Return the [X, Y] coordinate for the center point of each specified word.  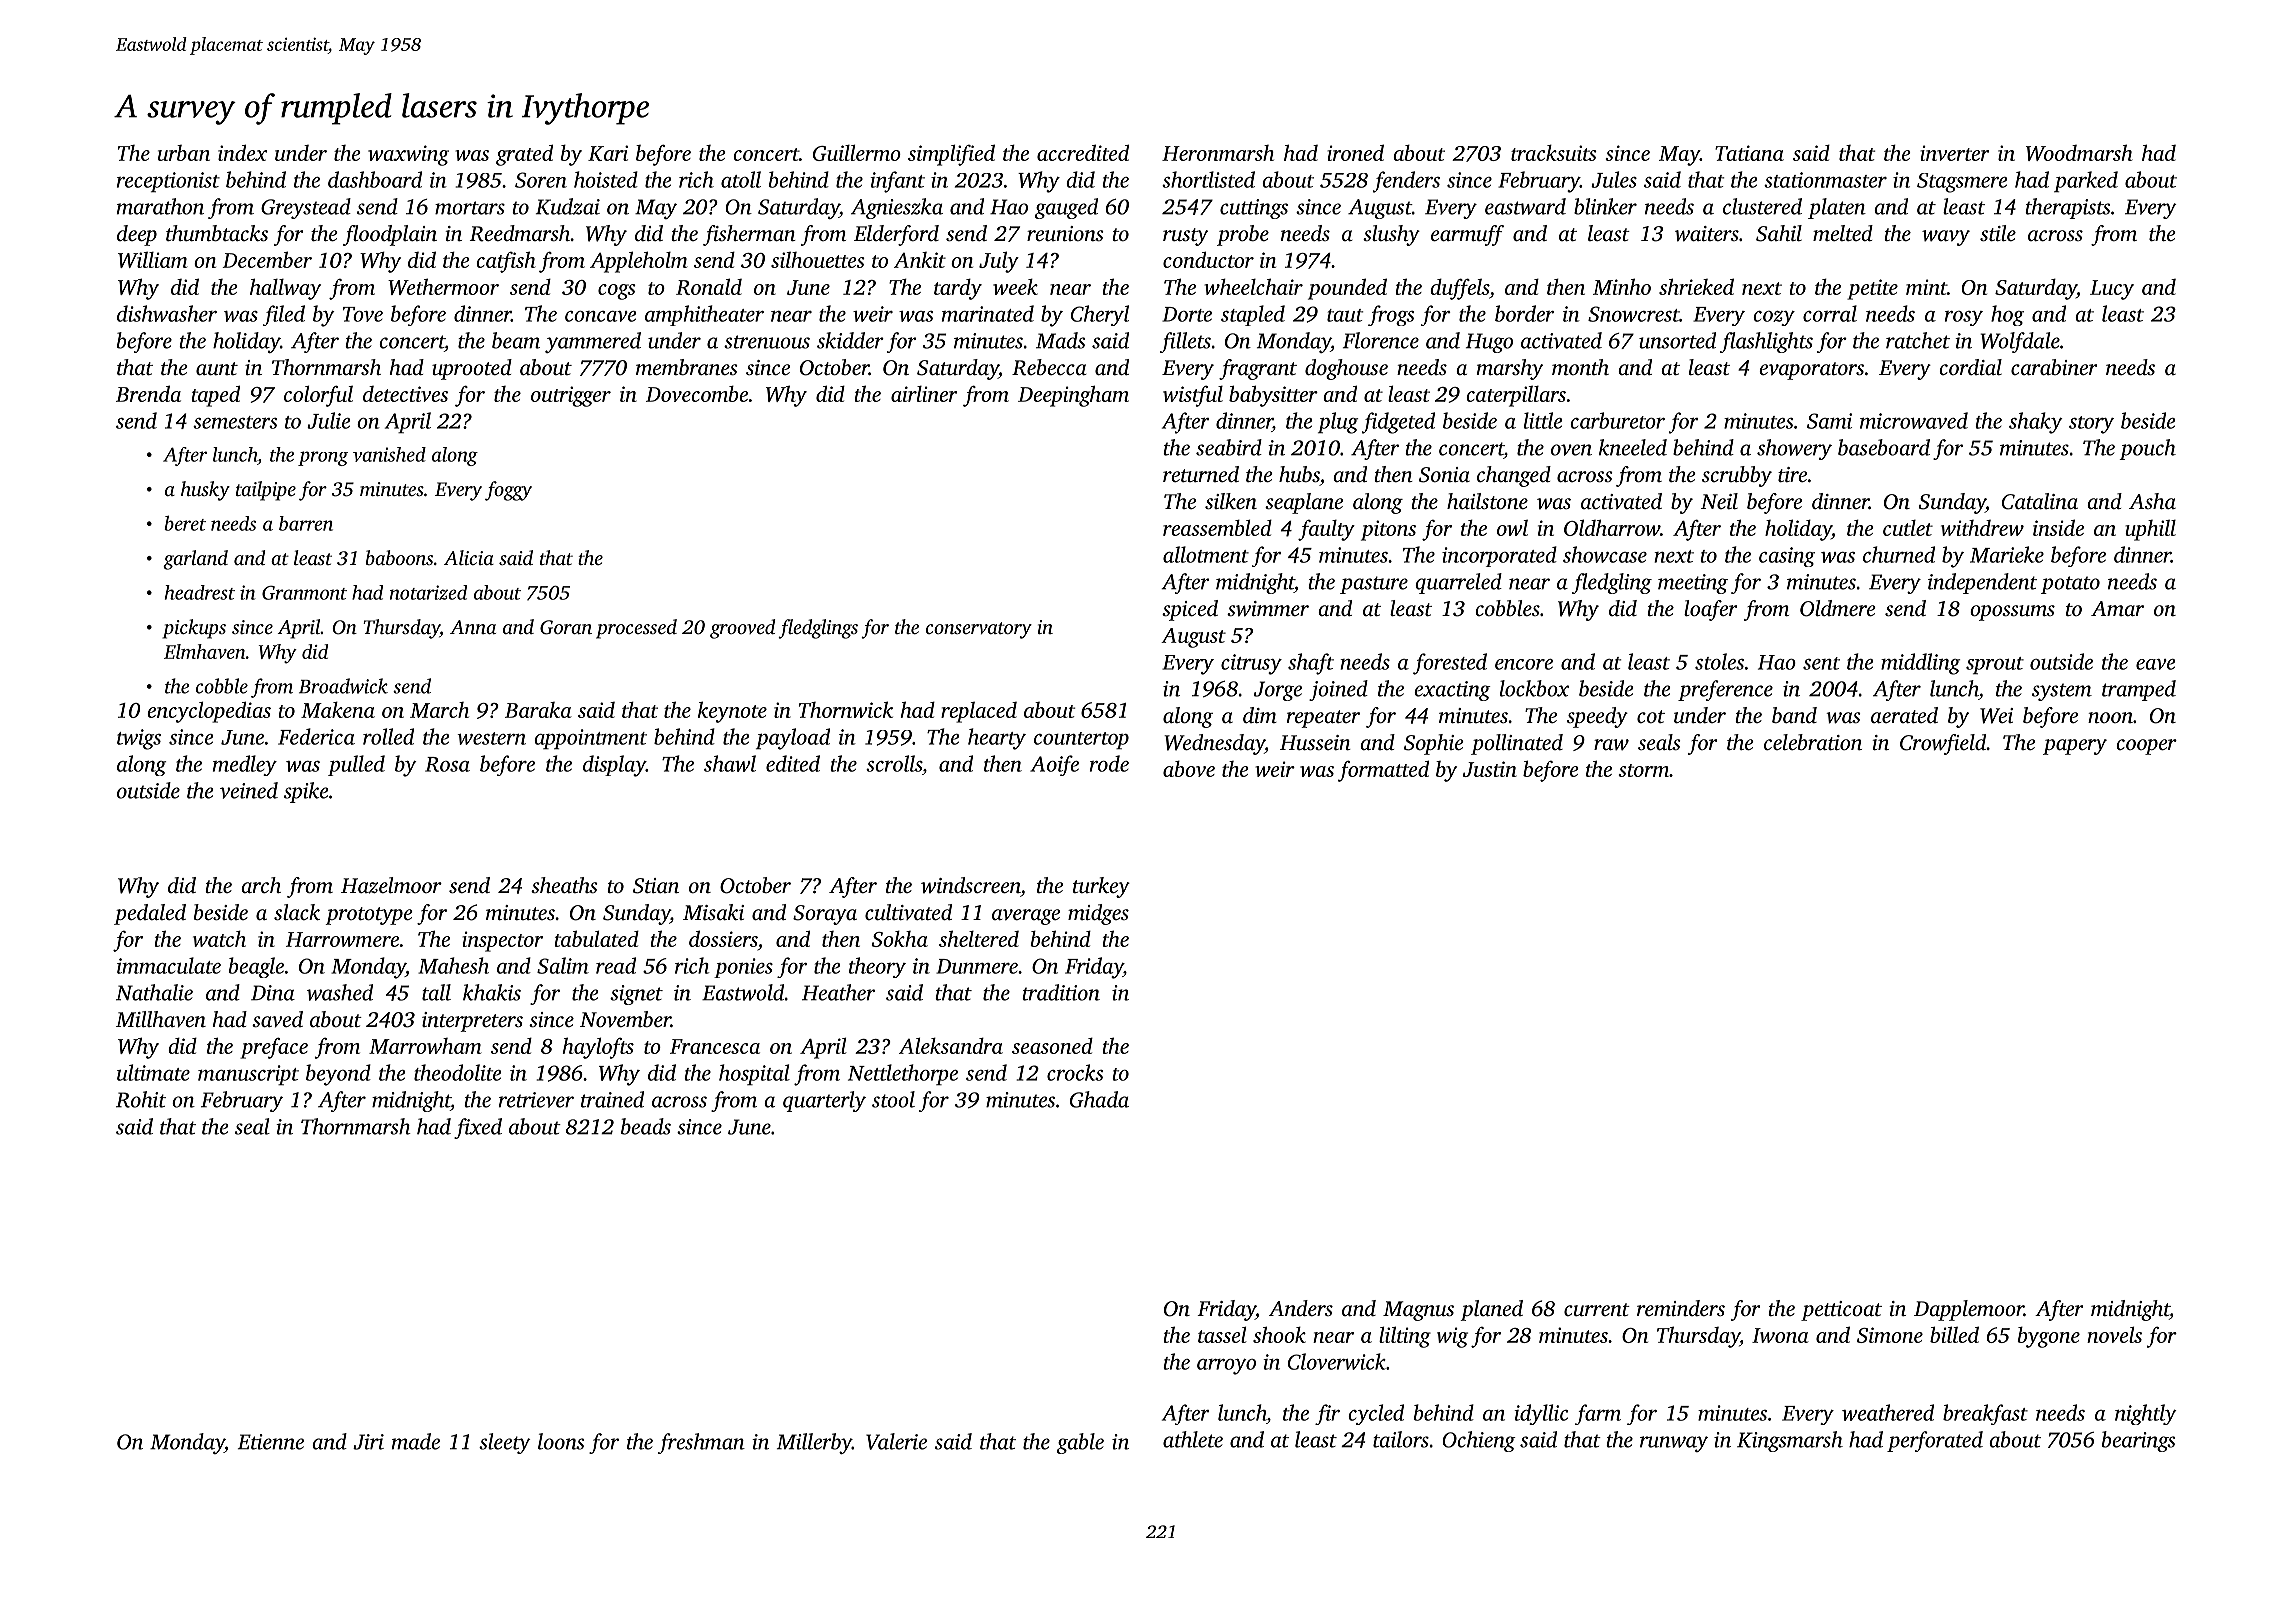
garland [195, 560]
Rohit [141, 1099]
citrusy [1251, 664]
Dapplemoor [1969, 1310]
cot [1651, 716]
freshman [701, 1443]
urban [184, 153]
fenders [1406, 182]
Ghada [1099, 1099]
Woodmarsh [2079, 152]
